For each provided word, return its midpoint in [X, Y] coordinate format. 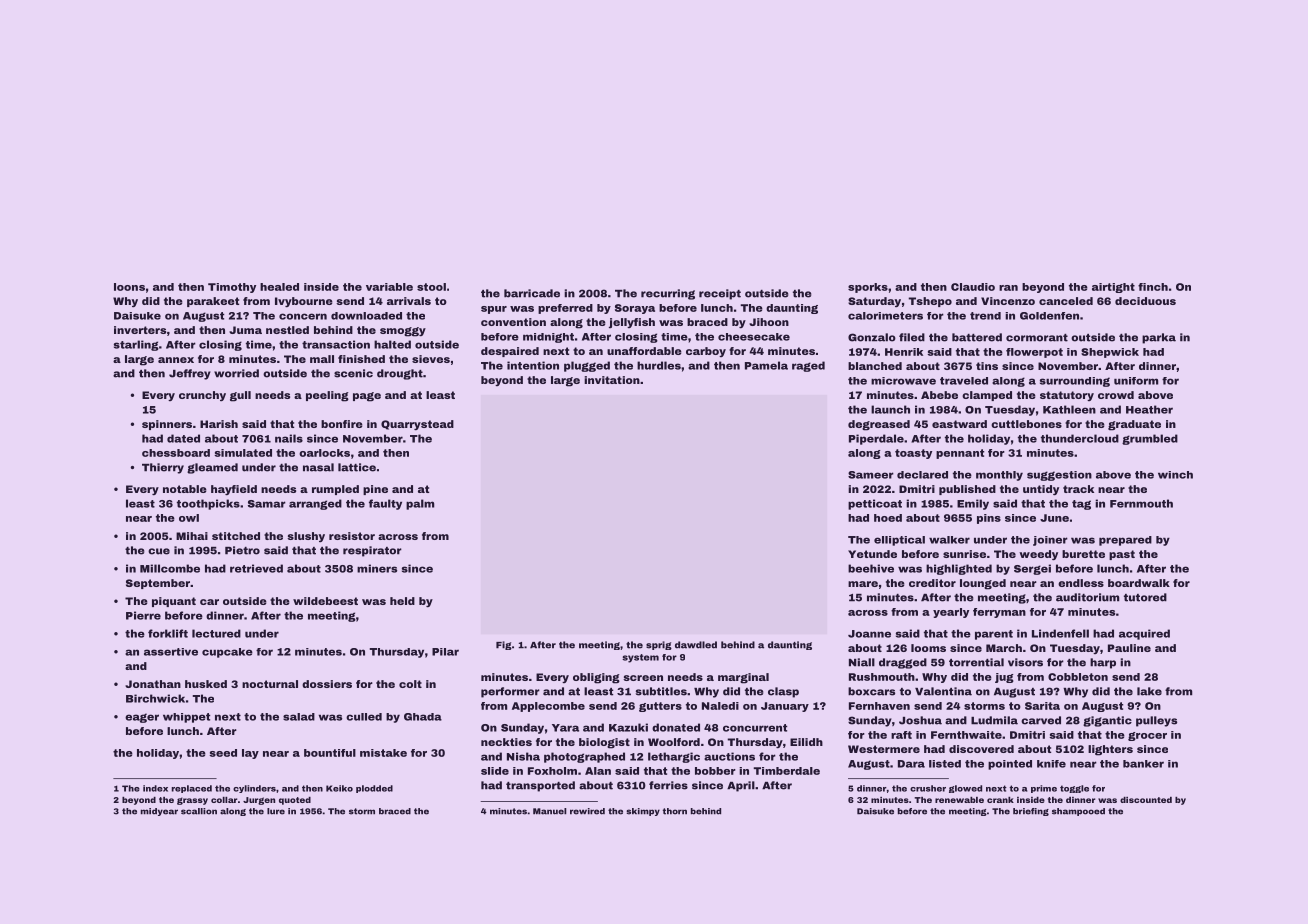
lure [276, 811]
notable [185, 489]
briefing [1031, 812]
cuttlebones [1026, 424]
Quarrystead [417, 425]
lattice [357, 467]
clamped [987, 396]
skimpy [643, 812]
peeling [327, 396]
